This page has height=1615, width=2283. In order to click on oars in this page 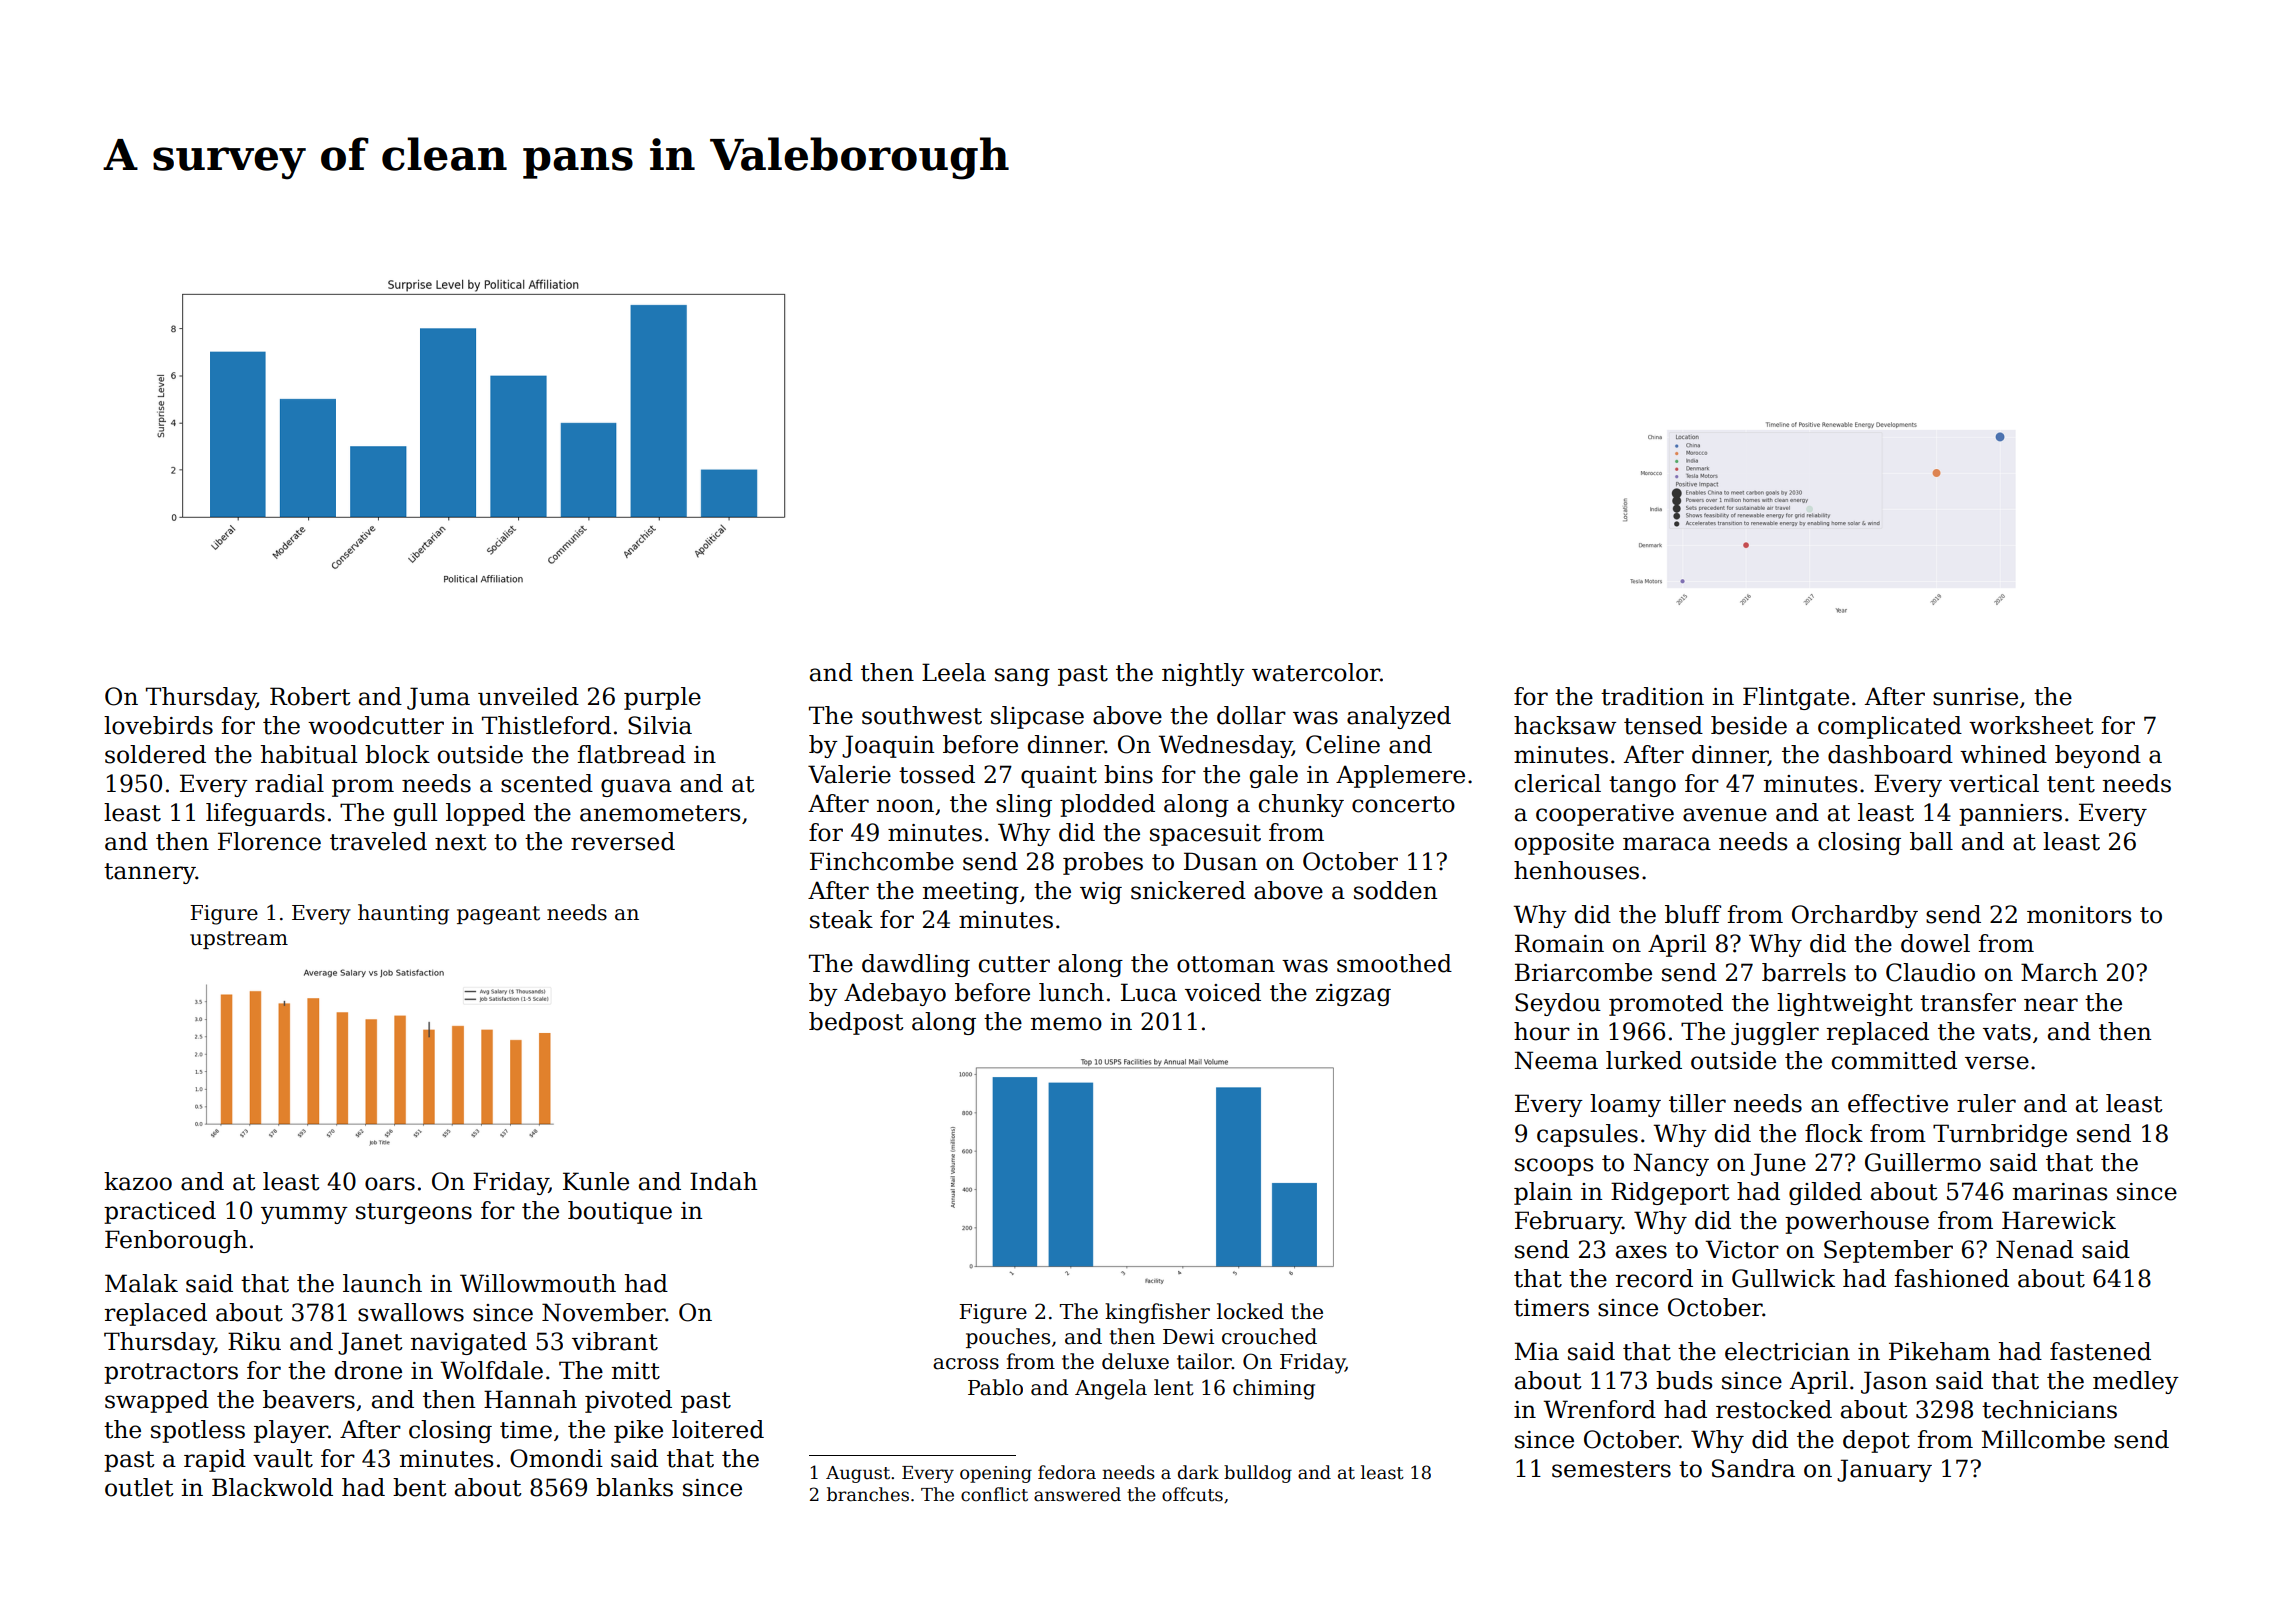, I will do `click(390, 1184)`.
